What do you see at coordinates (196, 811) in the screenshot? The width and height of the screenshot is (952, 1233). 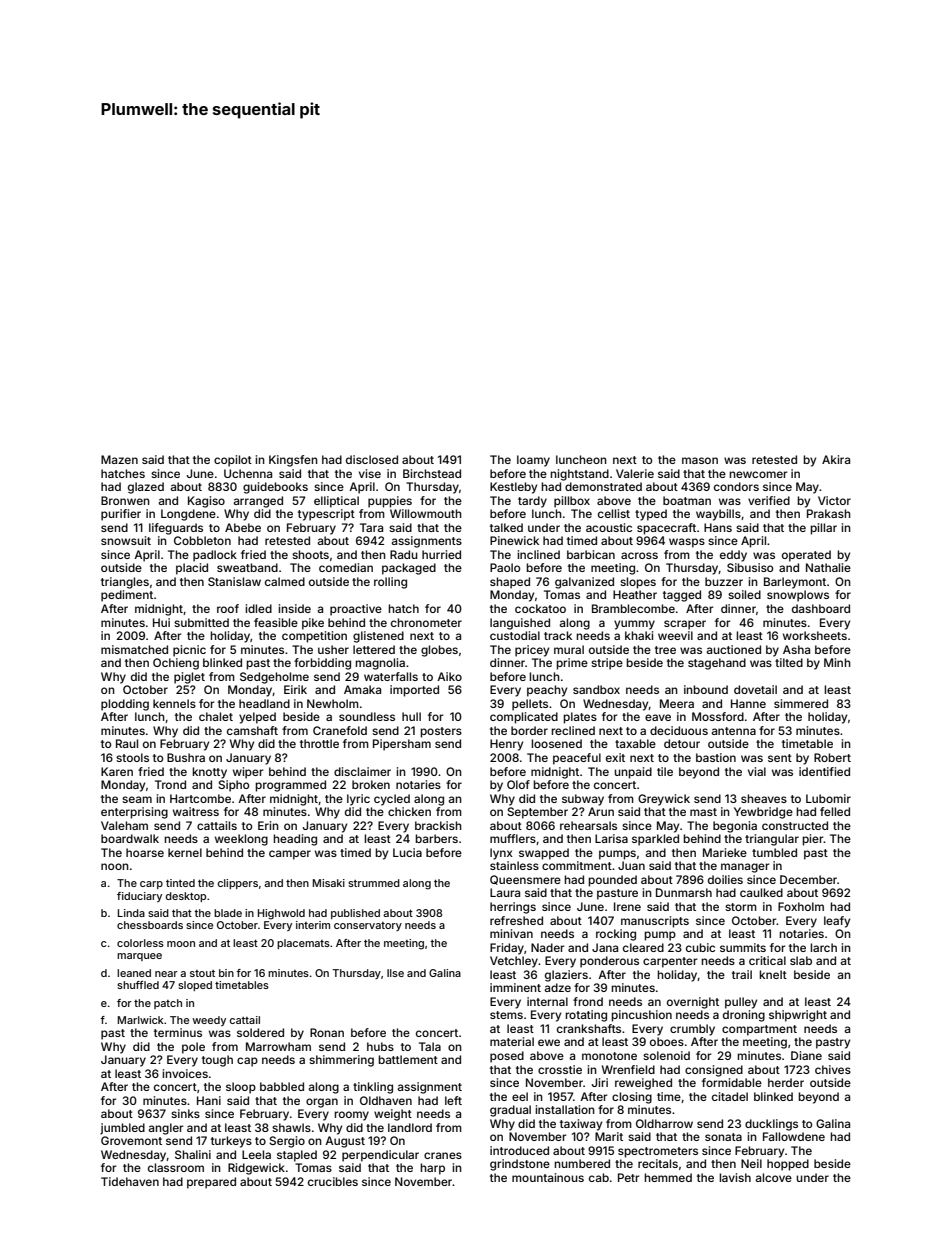 I see `waitress` at bounding box center [196, 811].
